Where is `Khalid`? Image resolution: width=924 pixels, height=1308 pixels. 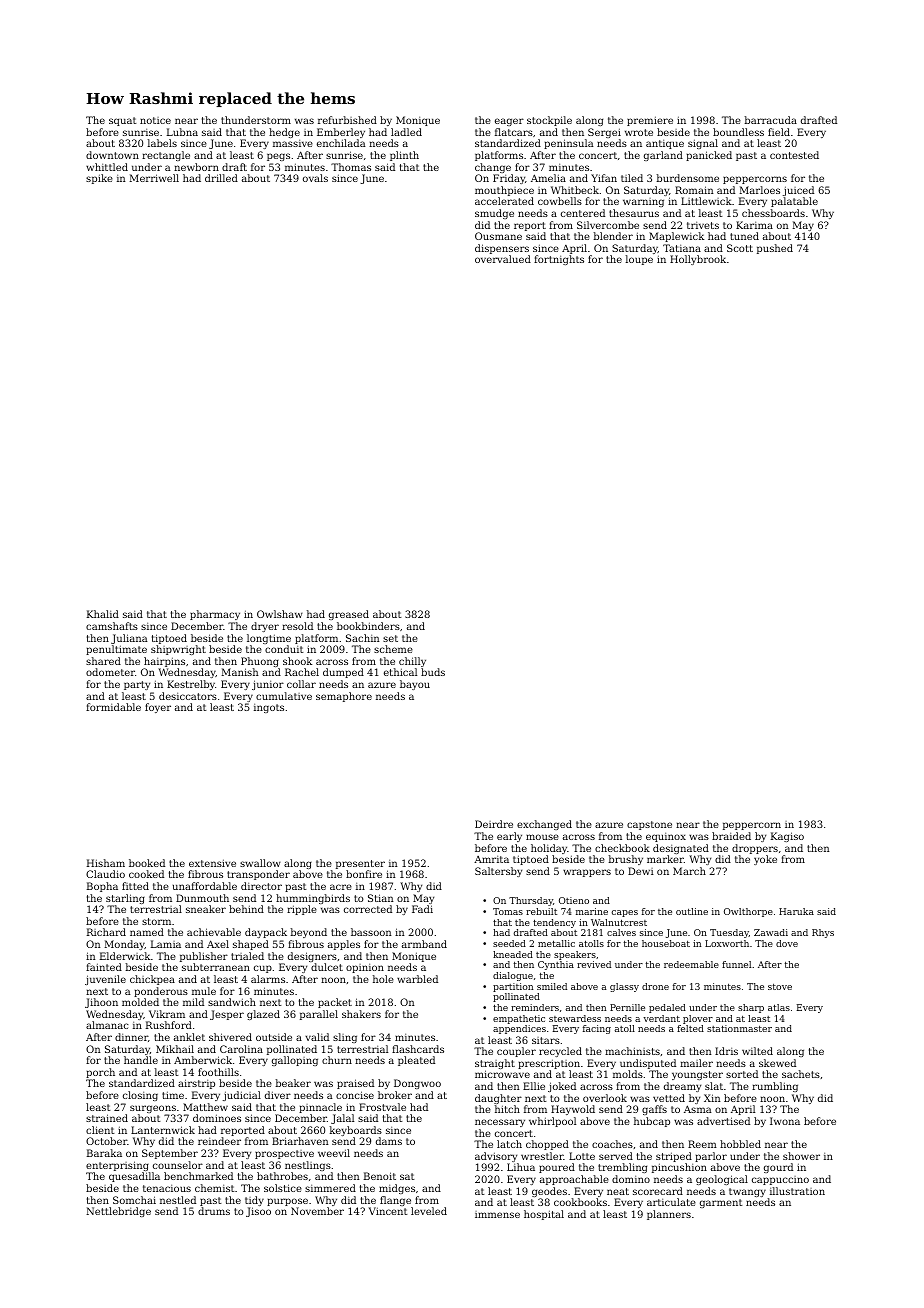
Khalid is located at coordinates (103, 614).
